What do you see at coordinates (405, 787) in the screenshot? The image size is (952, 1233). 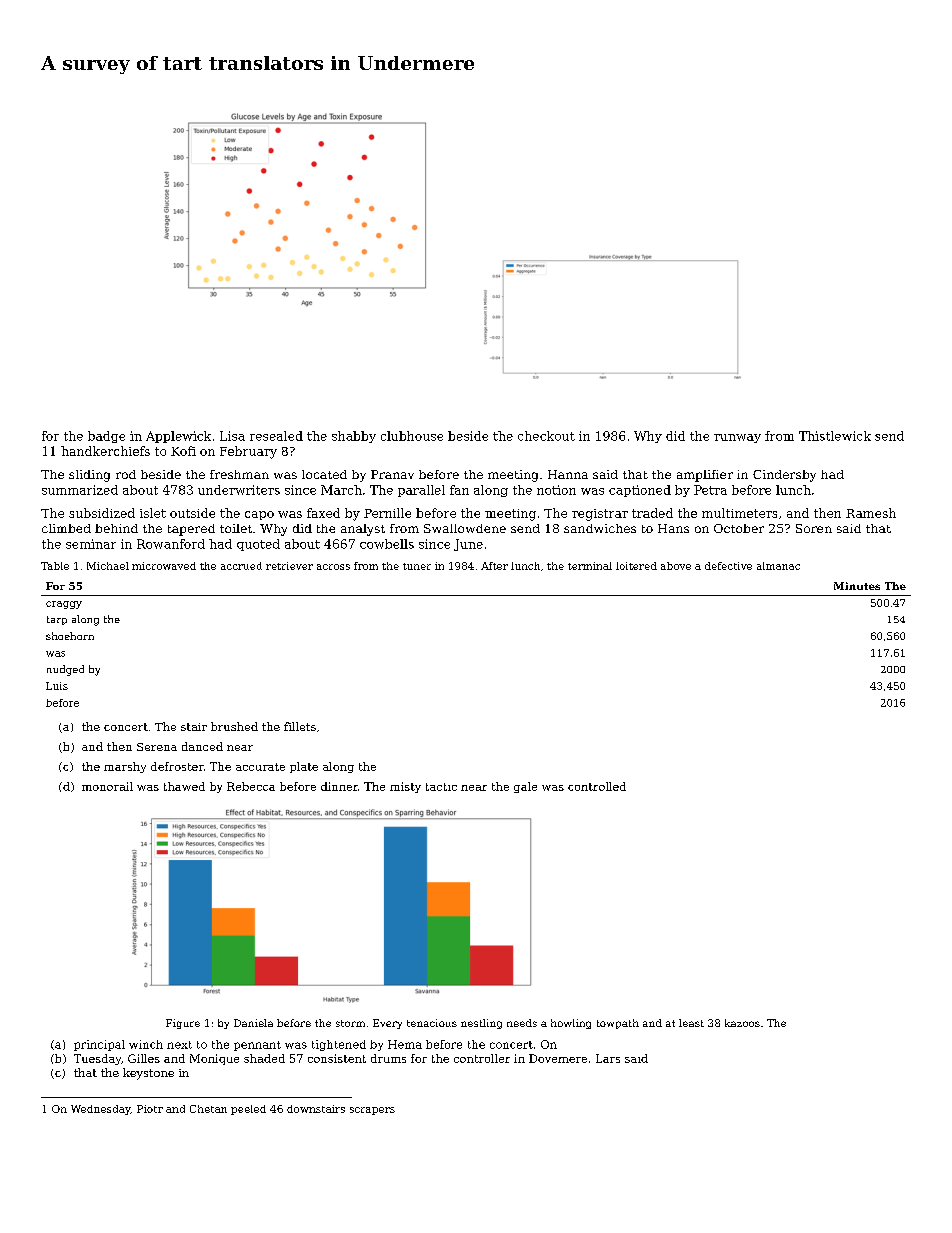 I see `misty` at bounding box center [405, 787].
